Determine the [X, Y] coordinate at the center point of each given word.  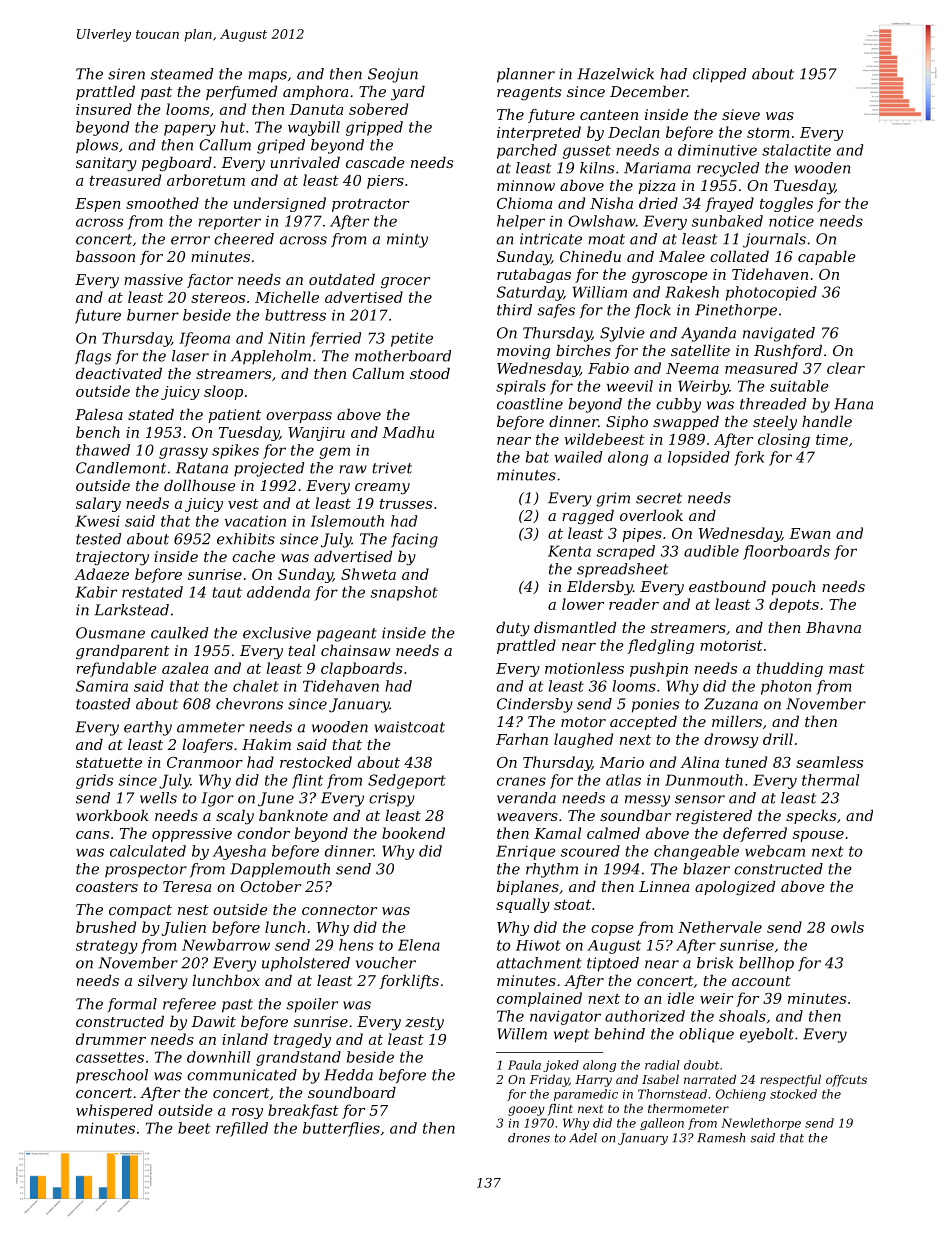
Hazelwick [615, 74]
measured [761, 368]
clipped [720, 75]
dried [658, 203]
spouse [818, 836]
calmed [613, 833]
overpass [299, 417]
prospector [146, 871]
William [600, 292]
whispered [114, 1111]
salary [98, 504]
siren [126, 74]
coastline [530, 404]
